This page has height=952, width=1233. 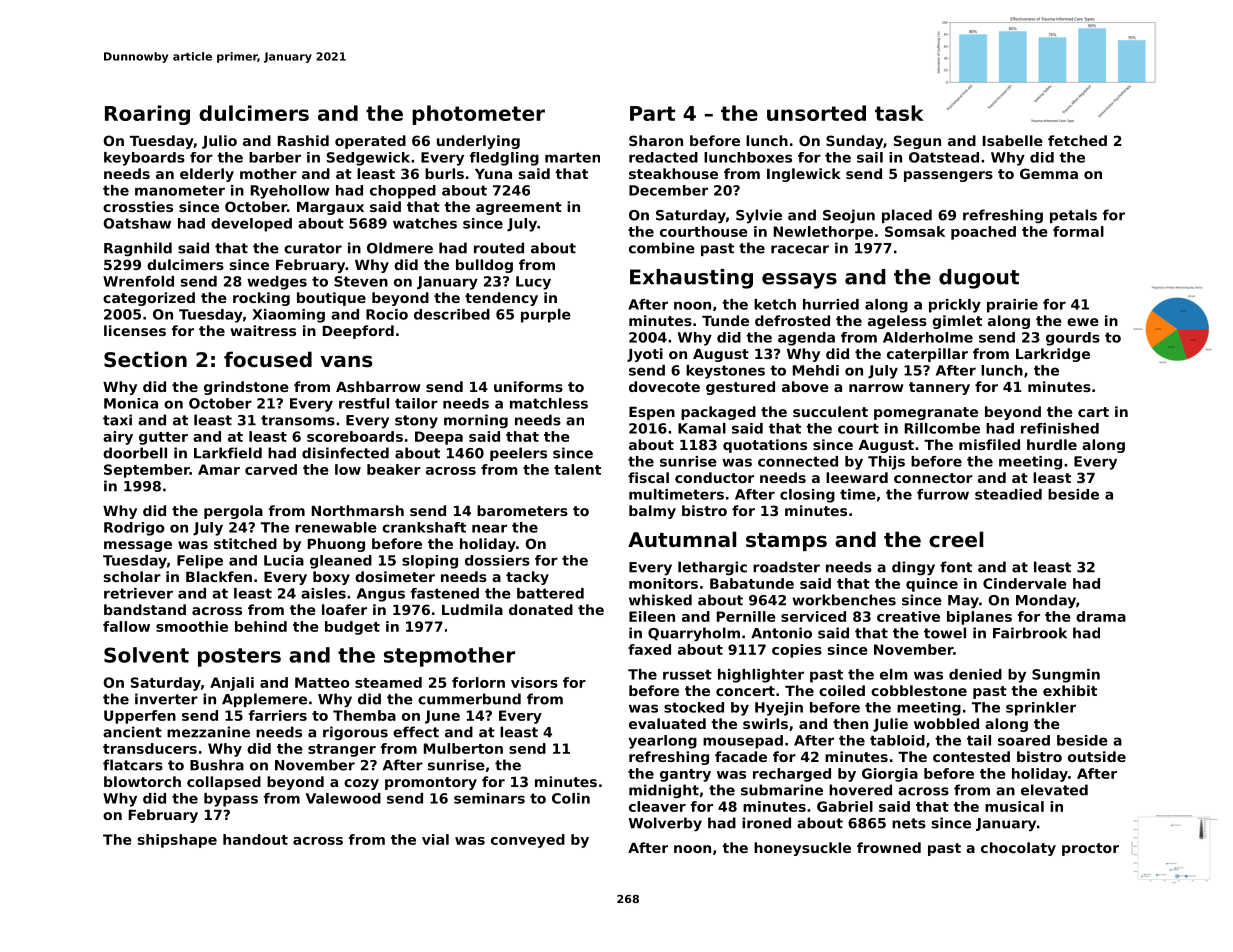 I want to click on honeysuckle, so click(x=802, y=849).
